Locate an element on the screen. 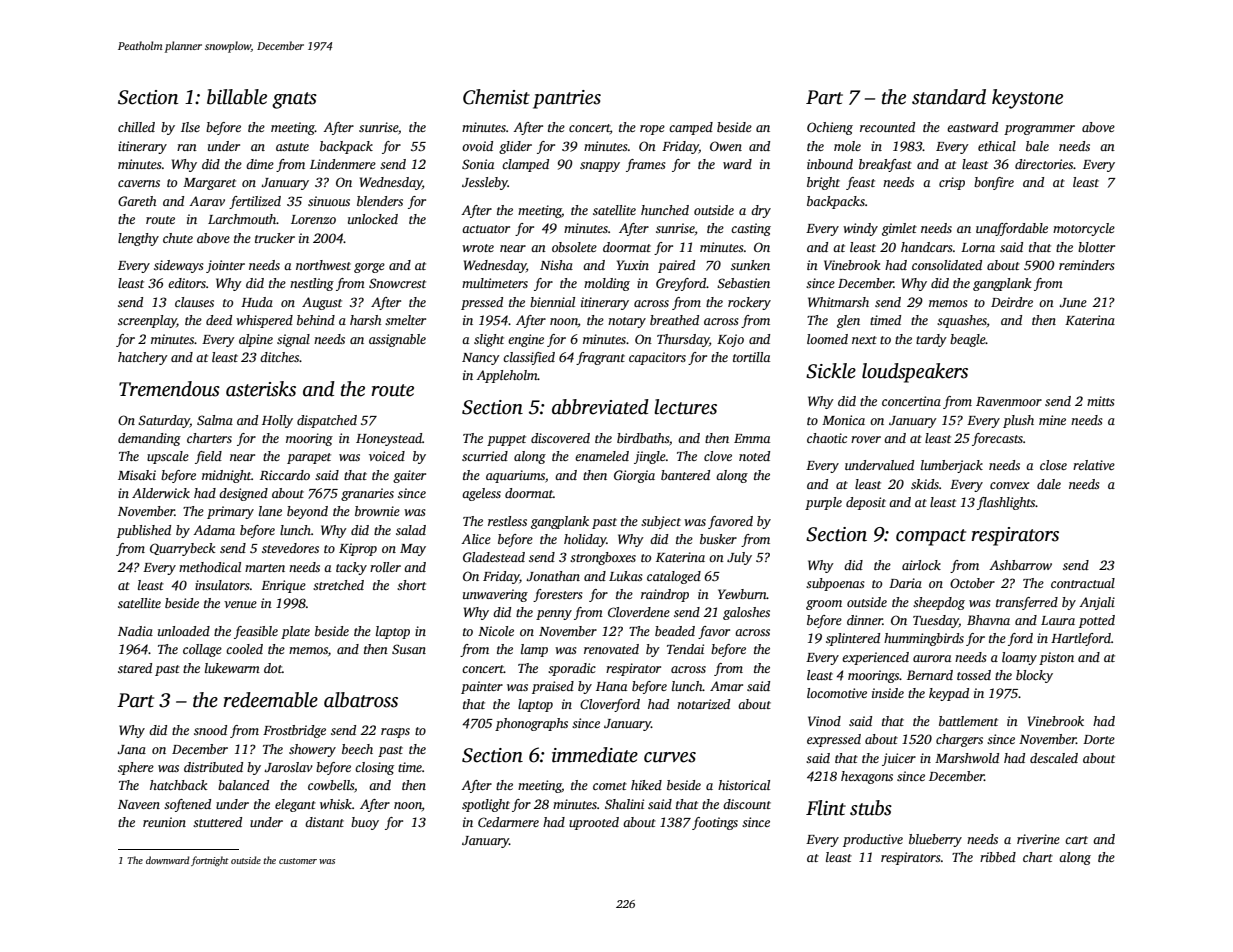 Image resolution: width=1233 pixels, height=952 pixels. historical is located at coordinates (744, 785).
